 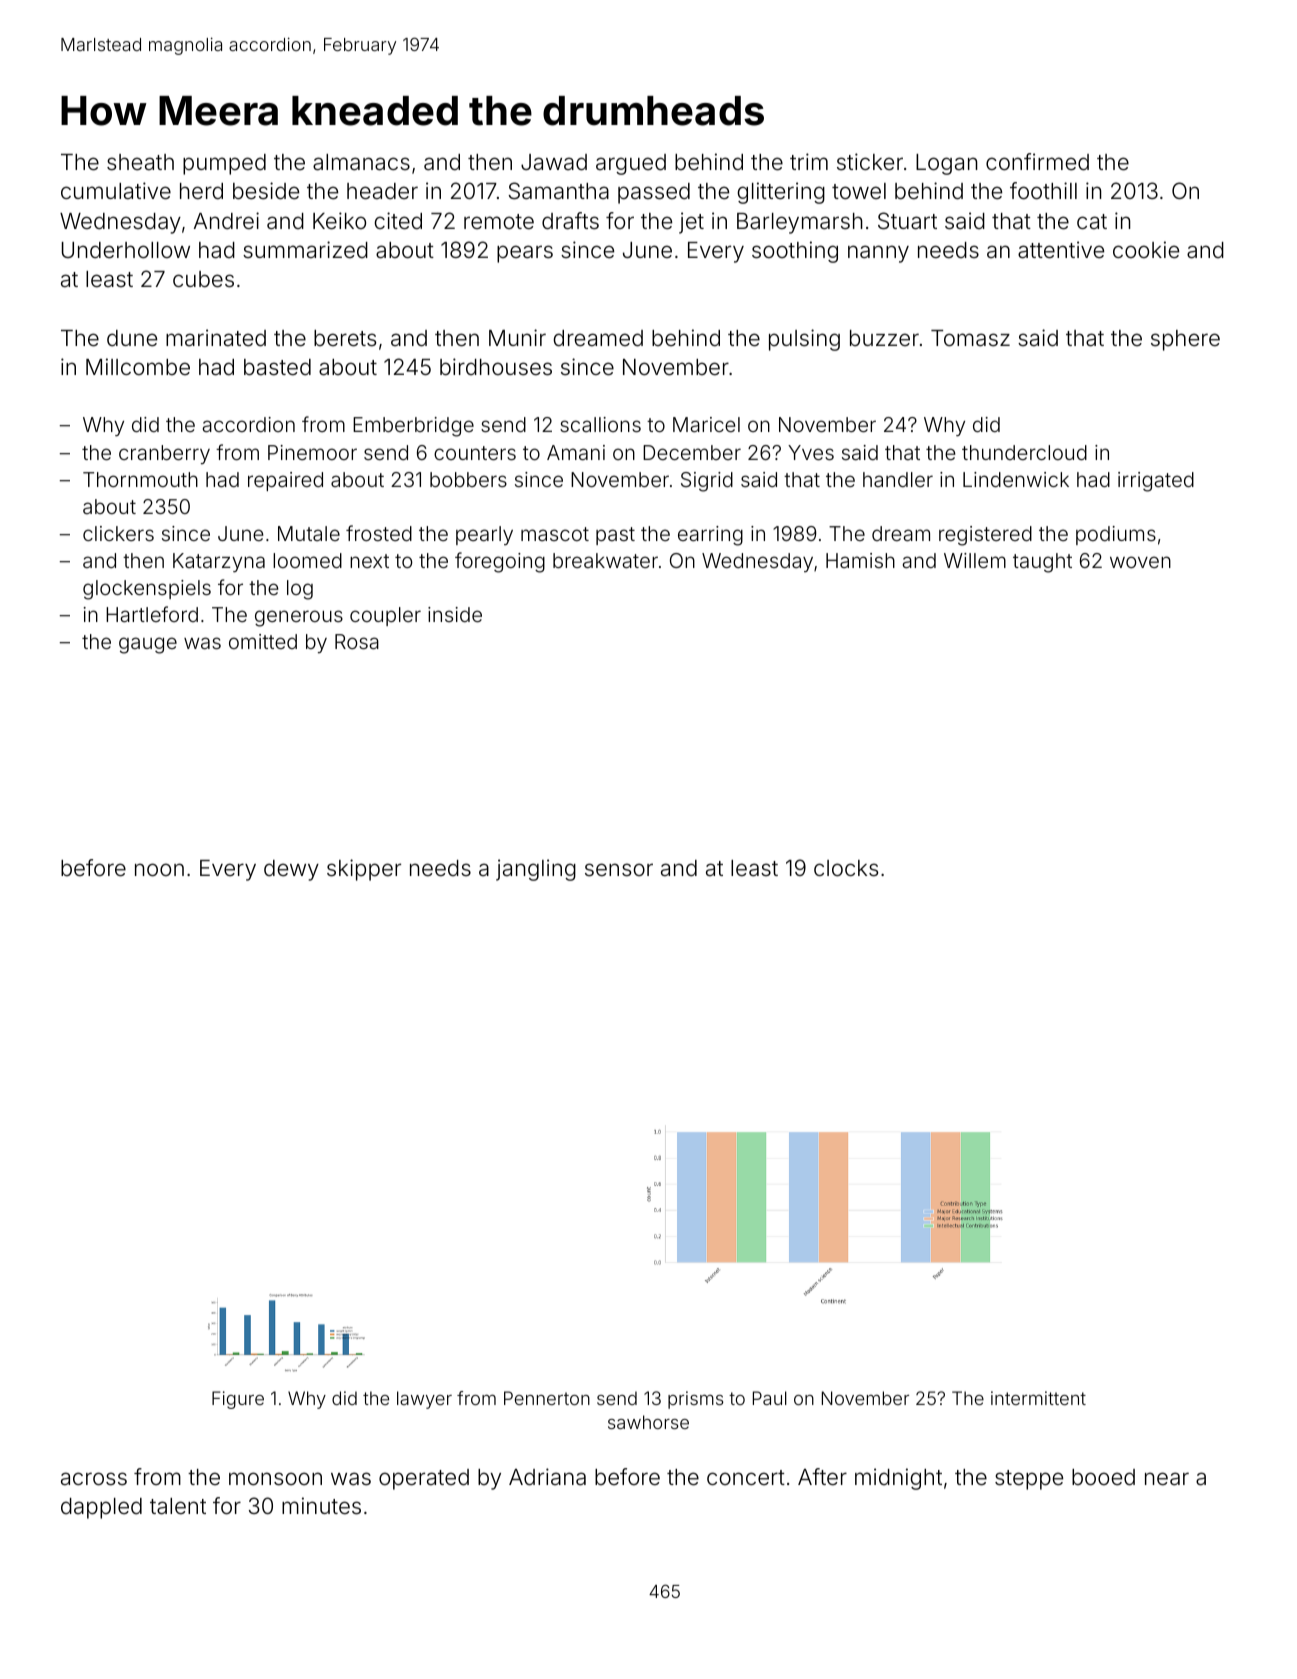 I want to click on clocks, so click(x=846, y=868).
